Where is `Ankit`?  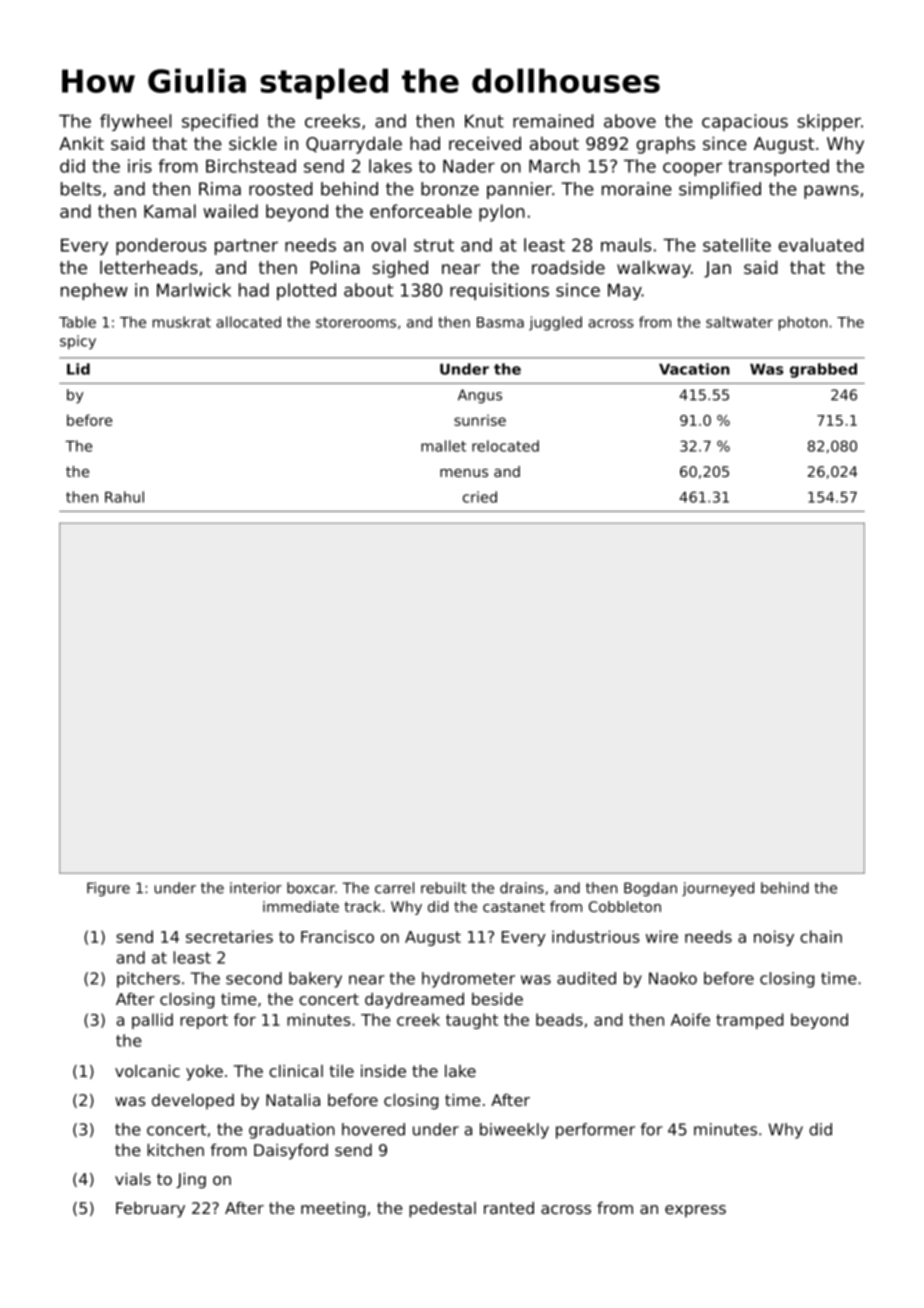 Ankit is located at coordinates (81, 143).
